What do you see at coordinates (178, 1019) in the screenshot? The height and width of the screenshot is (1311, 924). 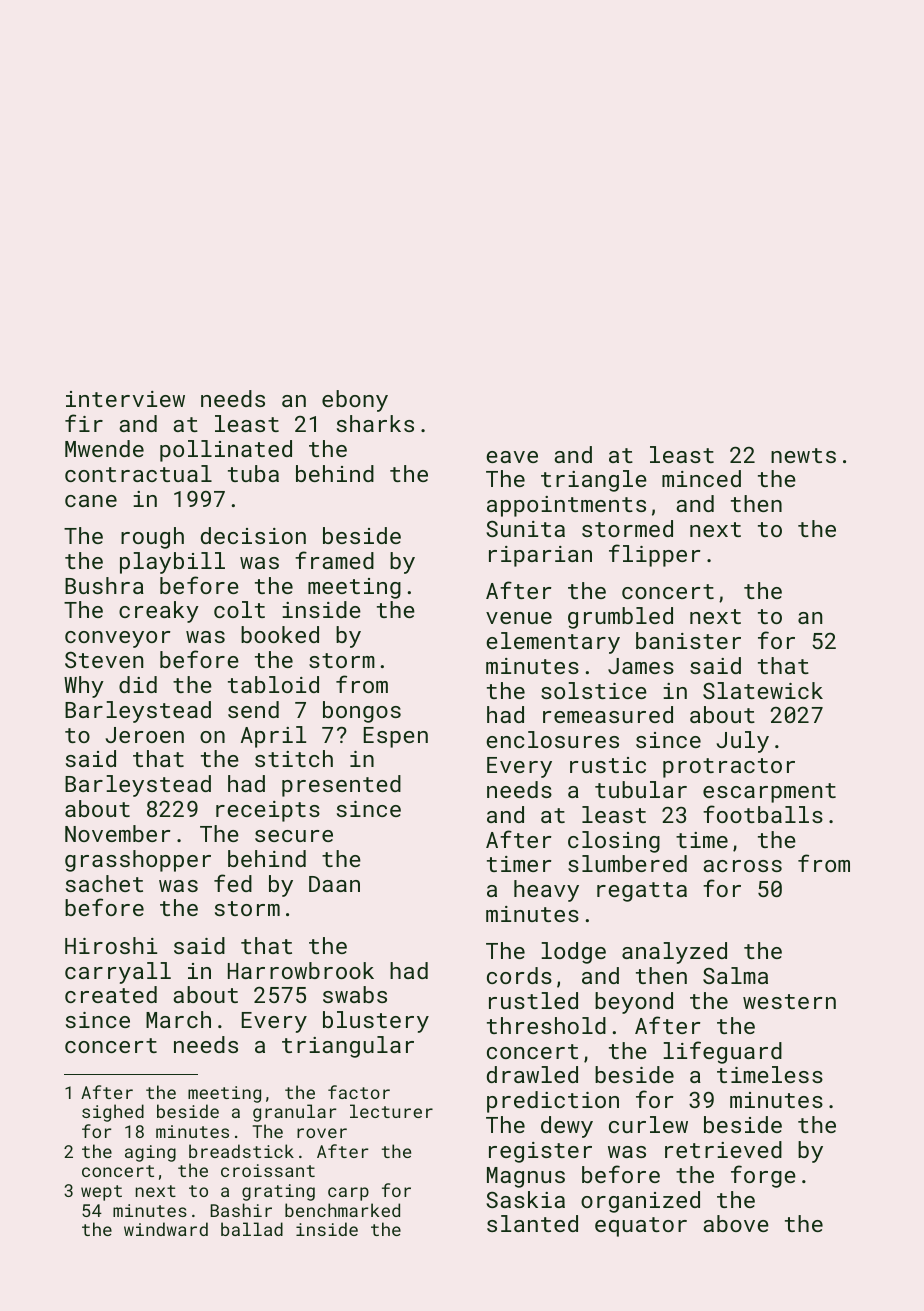 I see `March` at bounding box center [178, 1019].
